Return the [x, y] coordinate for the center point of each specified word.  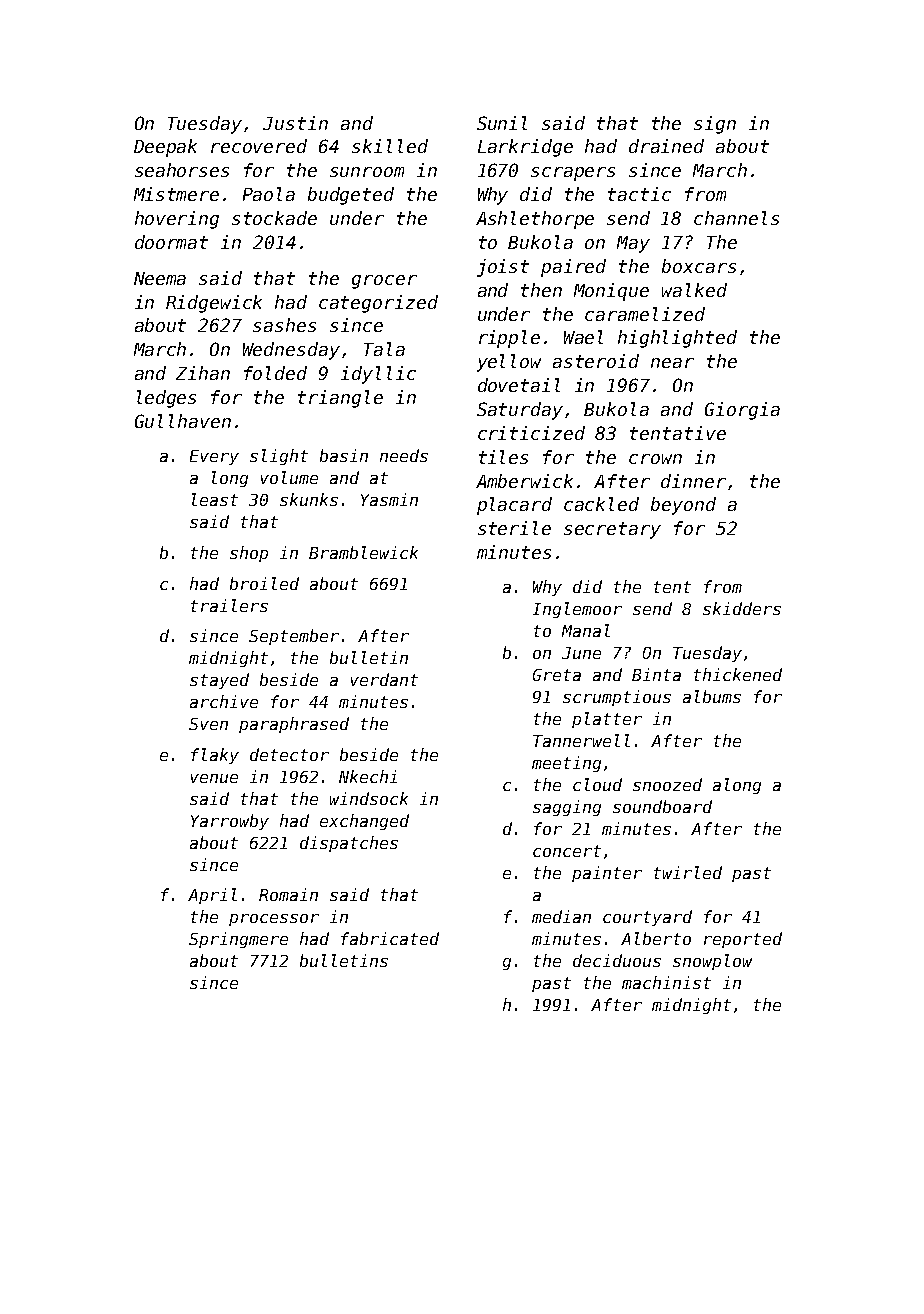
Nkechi [368, 776]
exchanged [364, 822]
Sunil [502, 123]
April [212, 896]
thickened [738, 674]
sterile [514, 528]
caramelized [645, 314]
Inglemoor [577, 610]
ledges [166, 399]
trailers [229, 605]
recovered [259, 146]
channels [736, 218]
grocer [384, 282]
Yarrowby [230, 822]
